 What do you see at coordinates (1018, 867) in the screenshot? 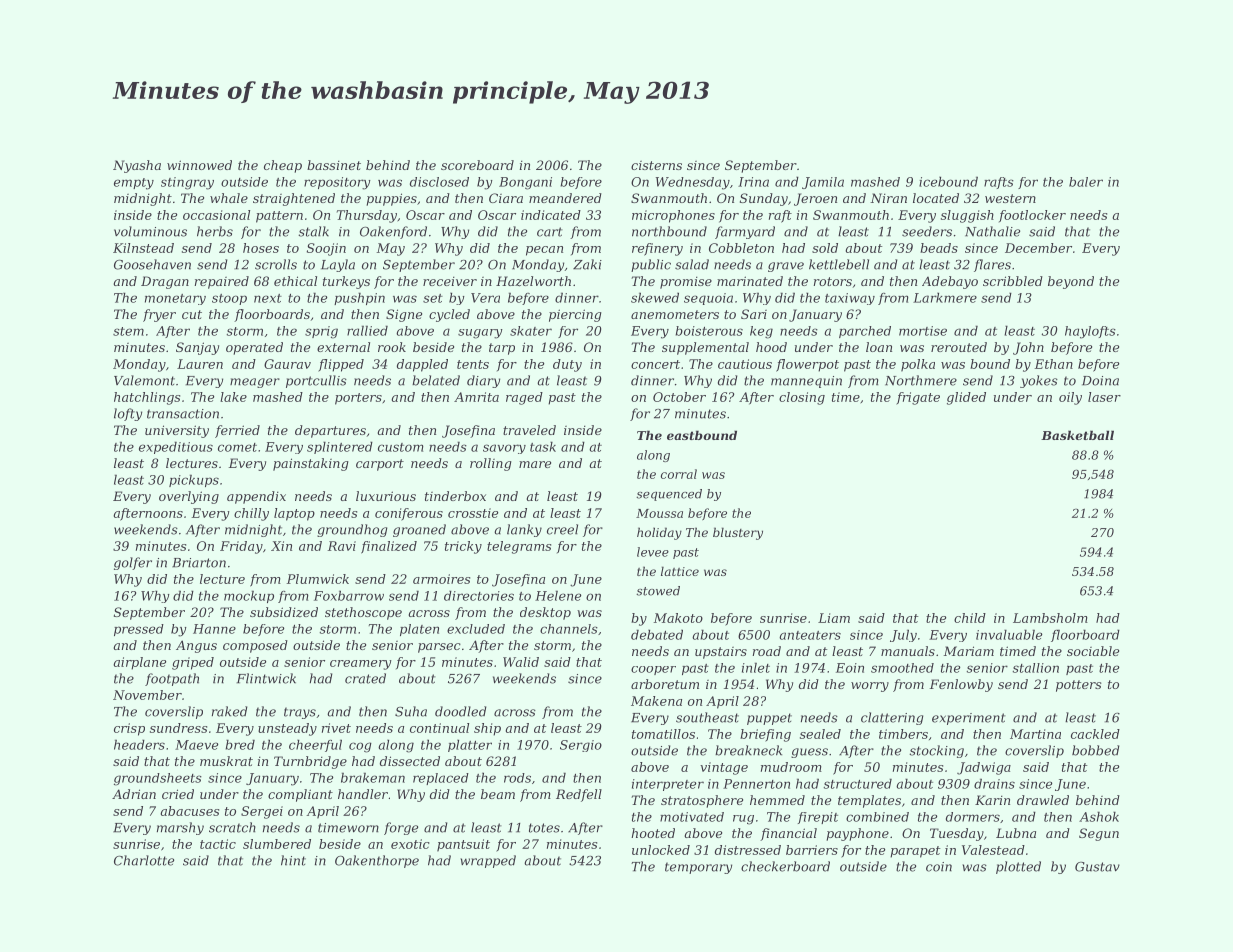
I see `plotted` at bounding box center [1018, 867].
